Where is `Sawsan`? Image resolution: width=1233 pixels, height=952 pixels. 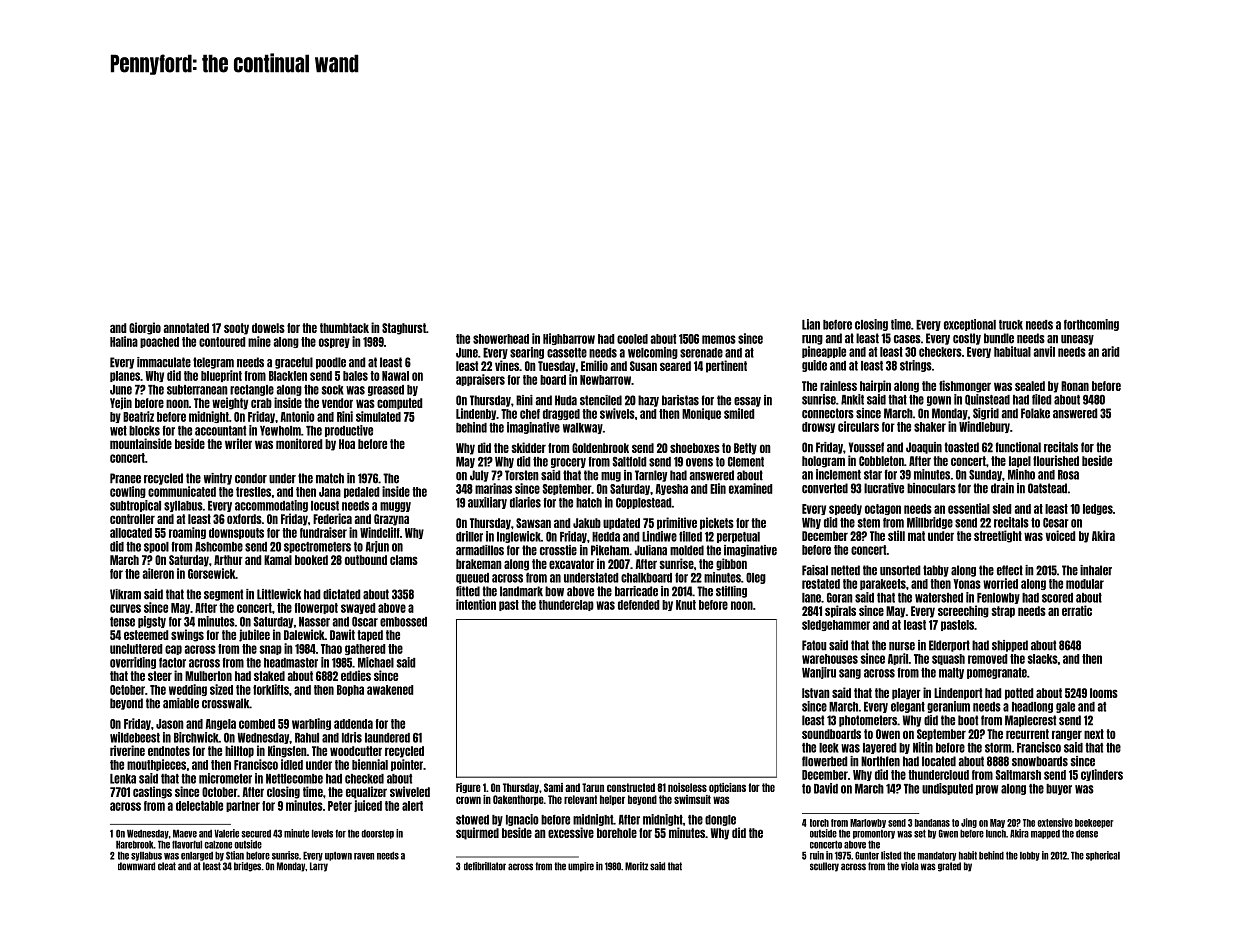 Sawsan is located at coordinates (533, 523).
